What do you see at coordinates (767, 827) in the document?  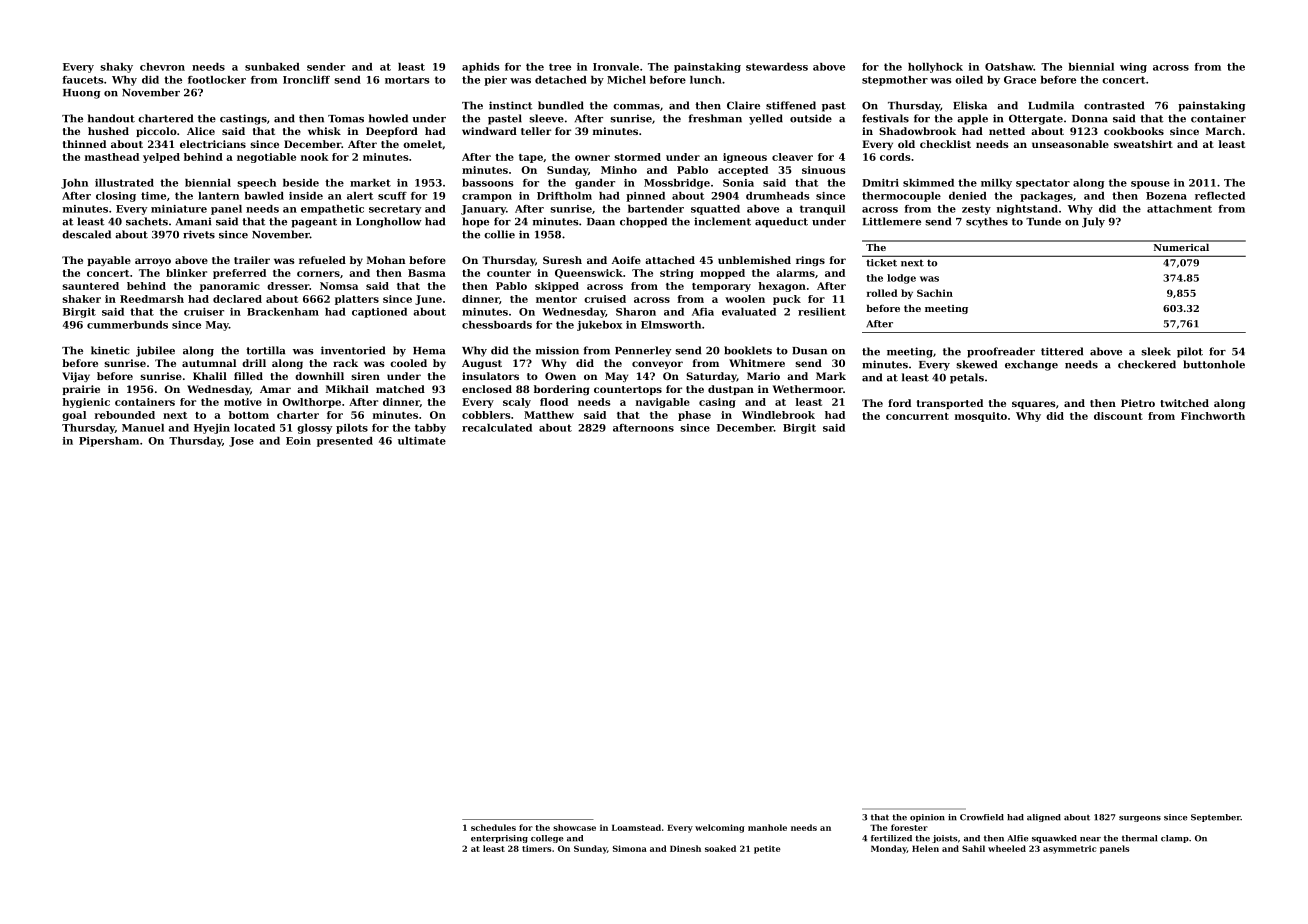 I see `manhole` at bounding box center [767, 827].
